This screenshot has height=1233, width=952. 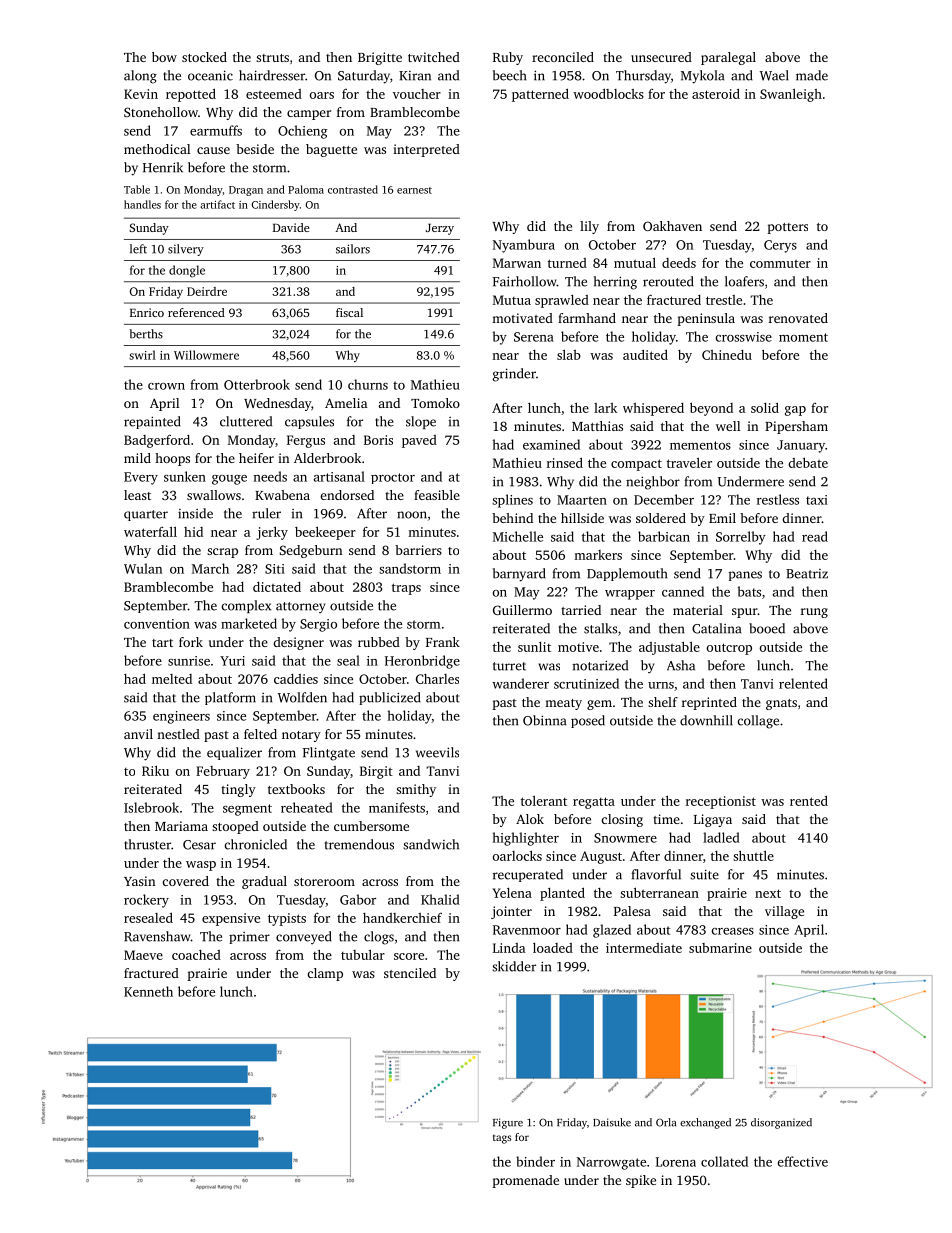 What do you see at coordinates (808, 462) in the screenshot?
I see `debate` at bounding box center [808, 462].
